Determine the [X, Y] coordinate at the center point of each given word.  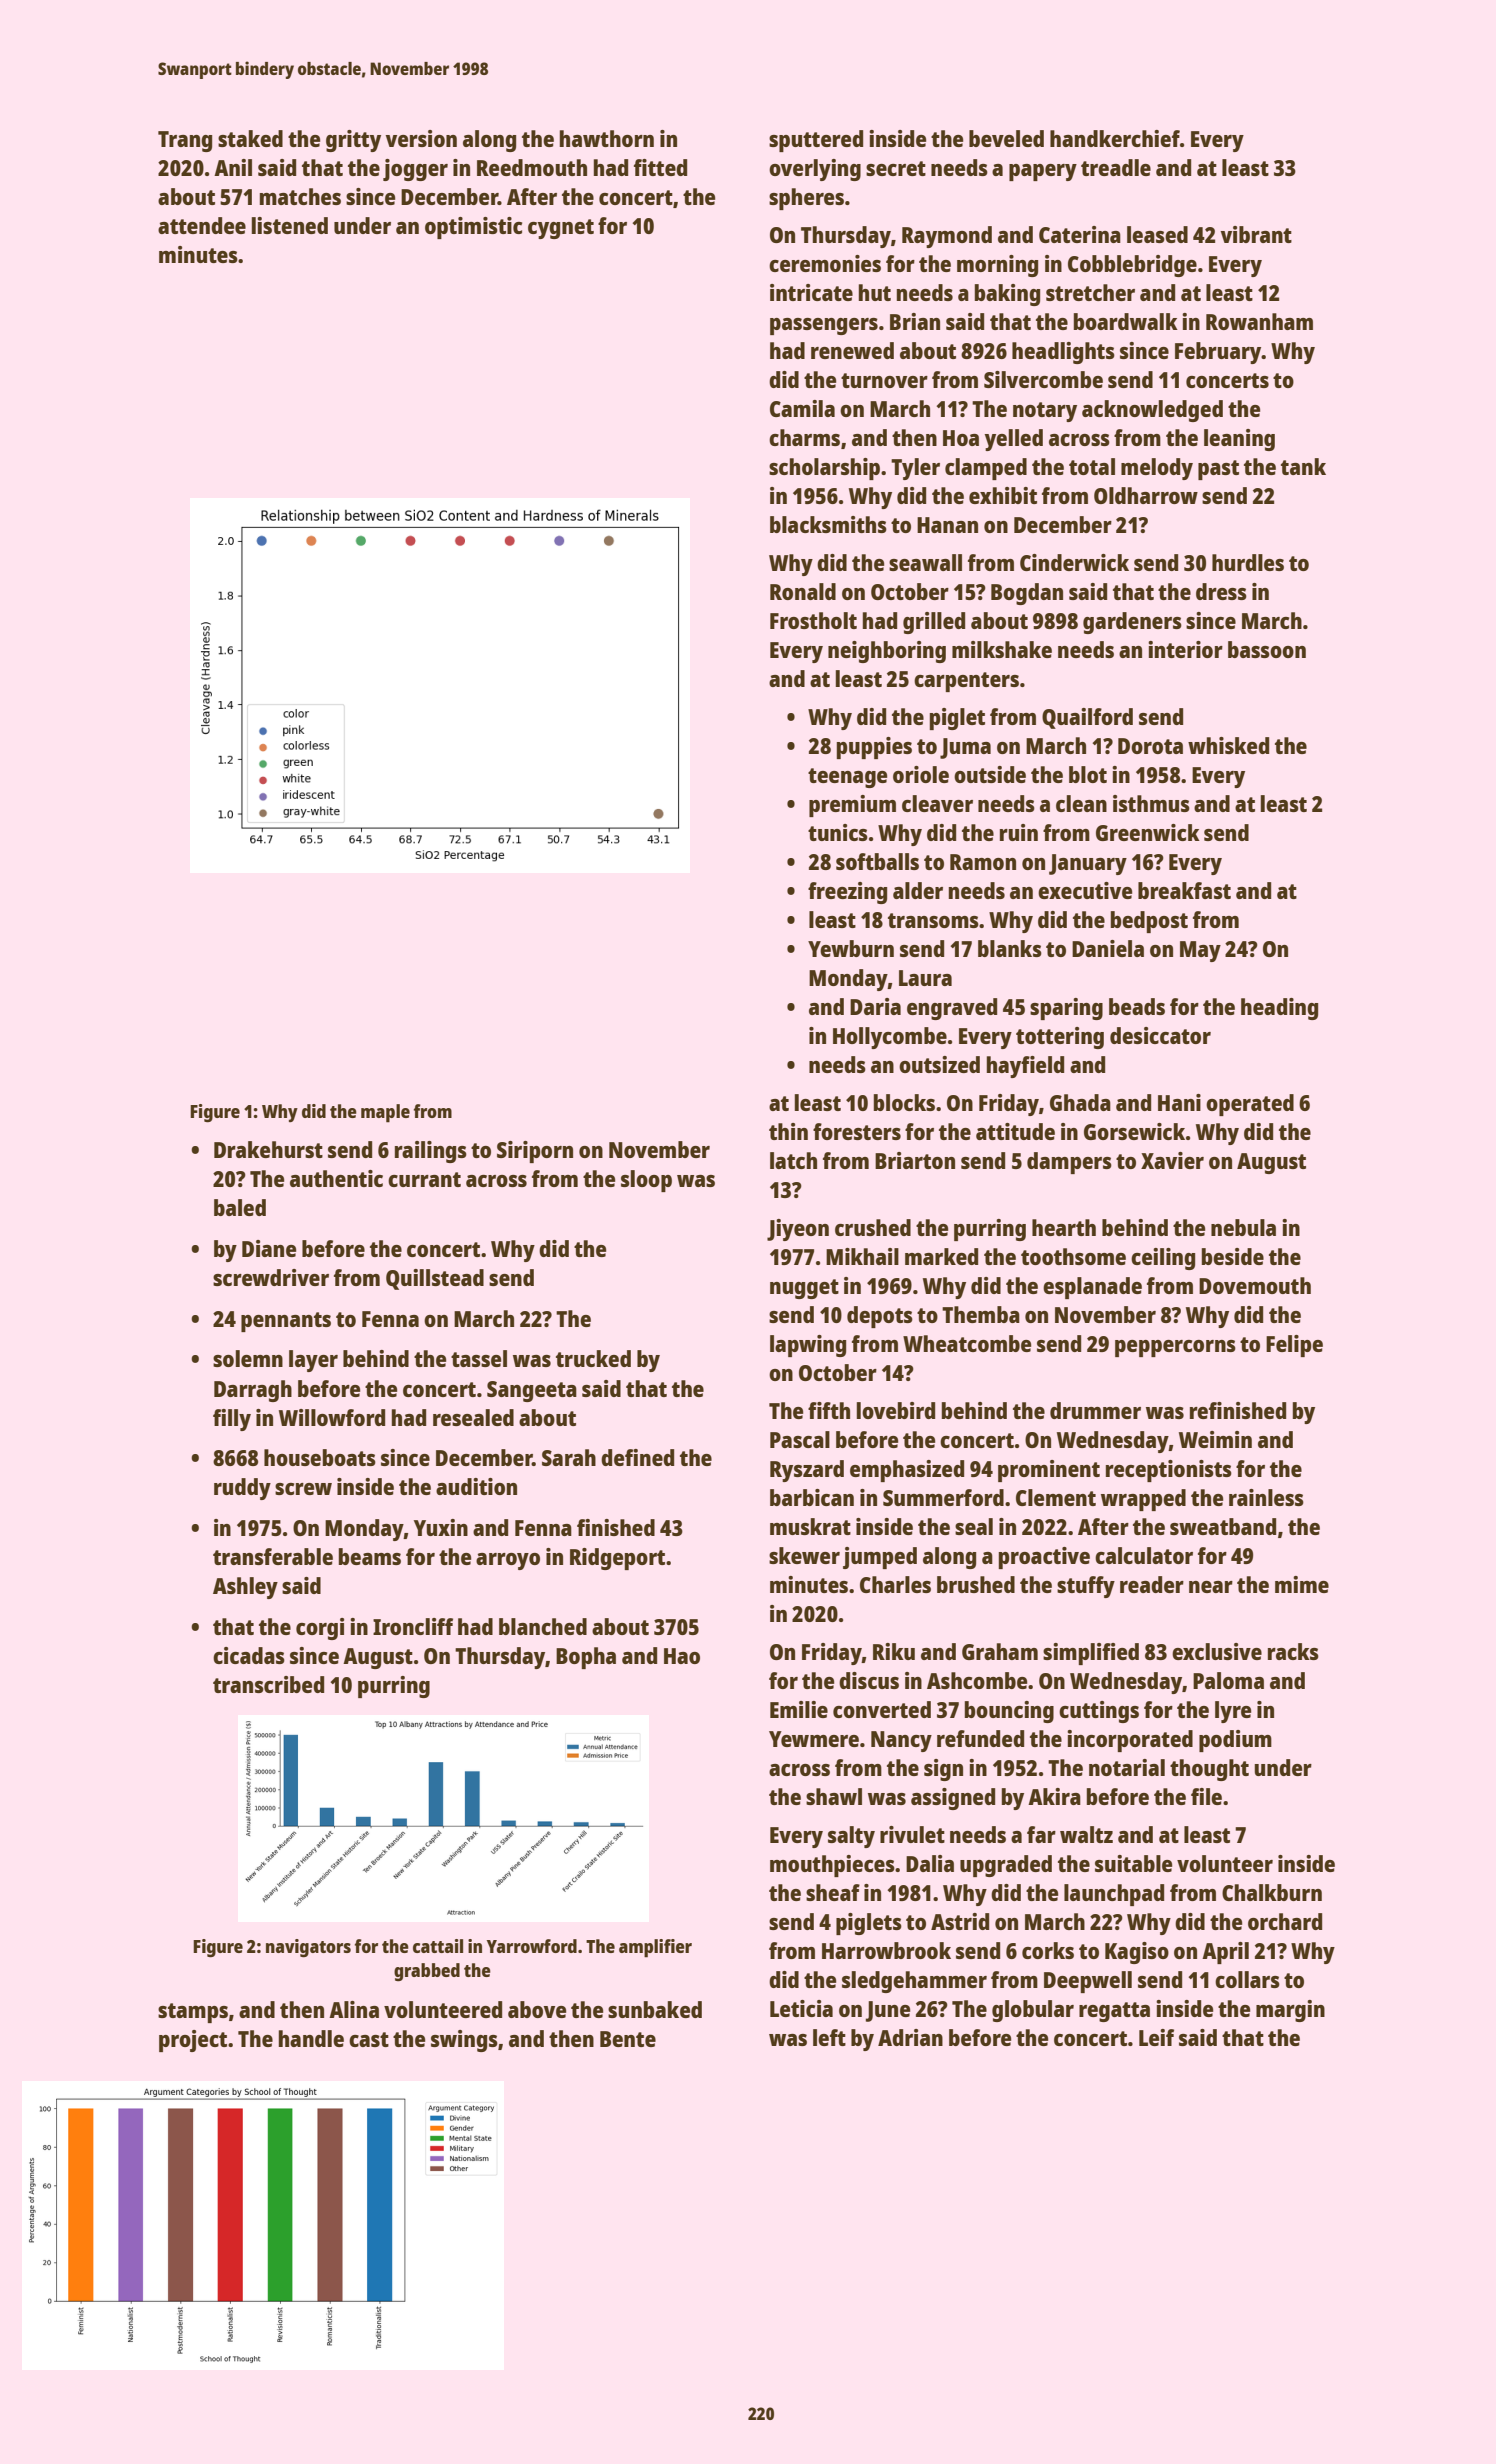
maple [385, 1113]
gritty [353, 141]
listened [290, 225]
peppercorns [1175, 1348]
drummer [1095, 1410]
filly [232, 1420]
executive [1085, 890]
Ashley [245, 1588]
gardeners [1132, 623]
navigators [308, 1948]
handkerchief [1115, 138]
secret [896, 168]
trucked [593, 1358]
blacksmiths [828, 524]
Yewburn [851, 948]
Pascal [800, 1439]
